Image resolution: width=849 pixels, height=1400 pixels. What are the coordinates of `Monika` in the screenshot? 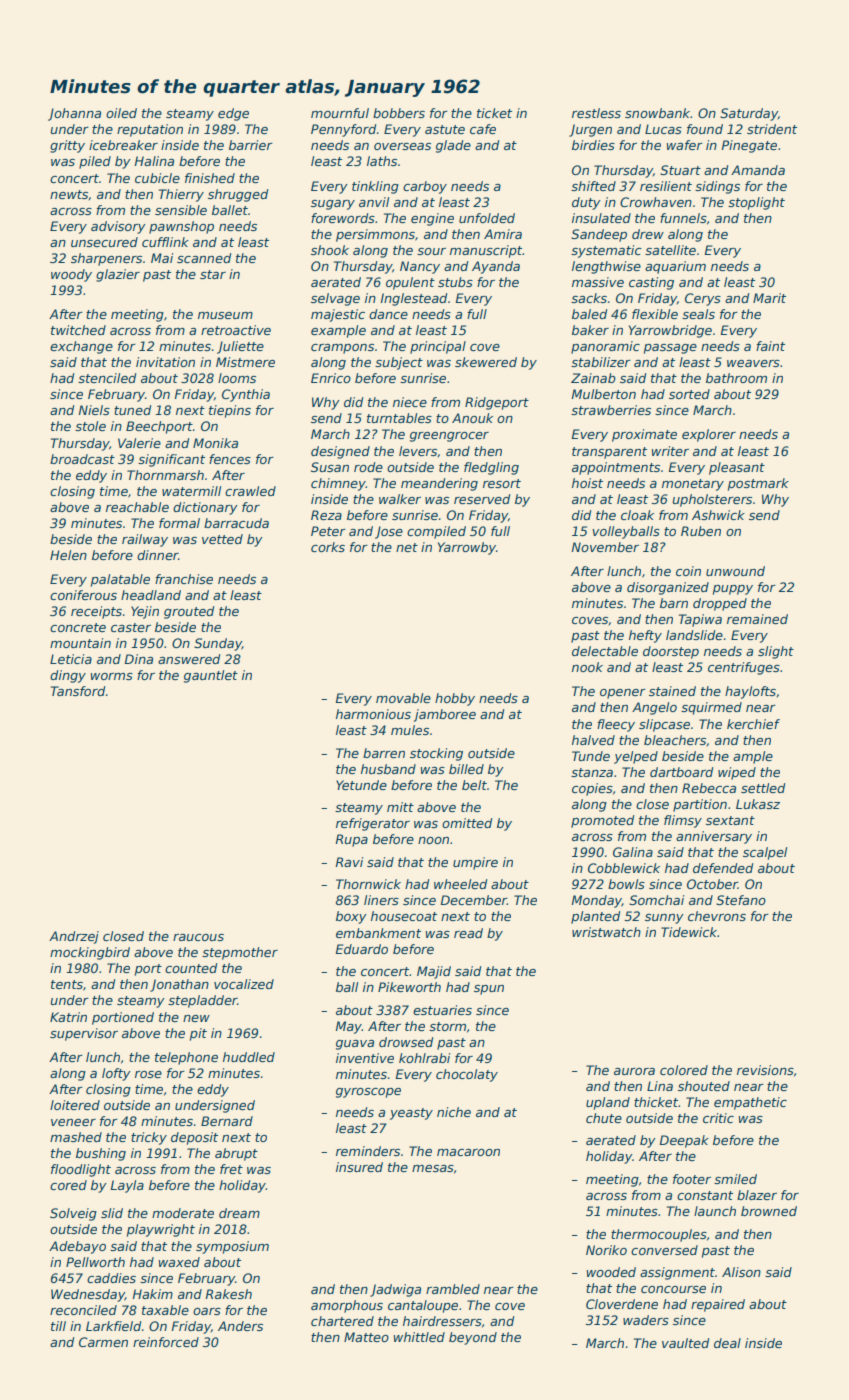 It's located at (215, 443).
